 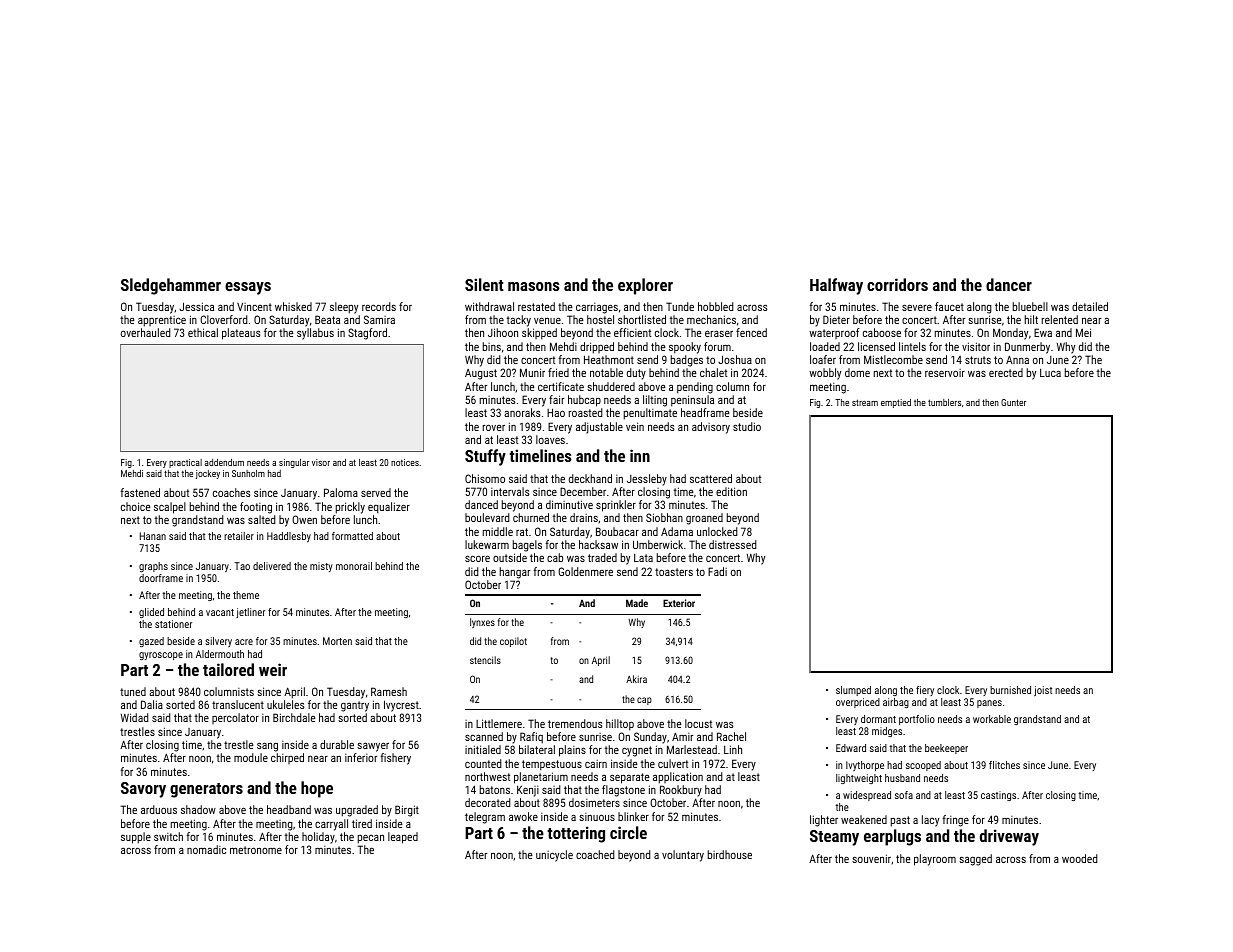 I want to click on records, so click(x=379, y=306).
